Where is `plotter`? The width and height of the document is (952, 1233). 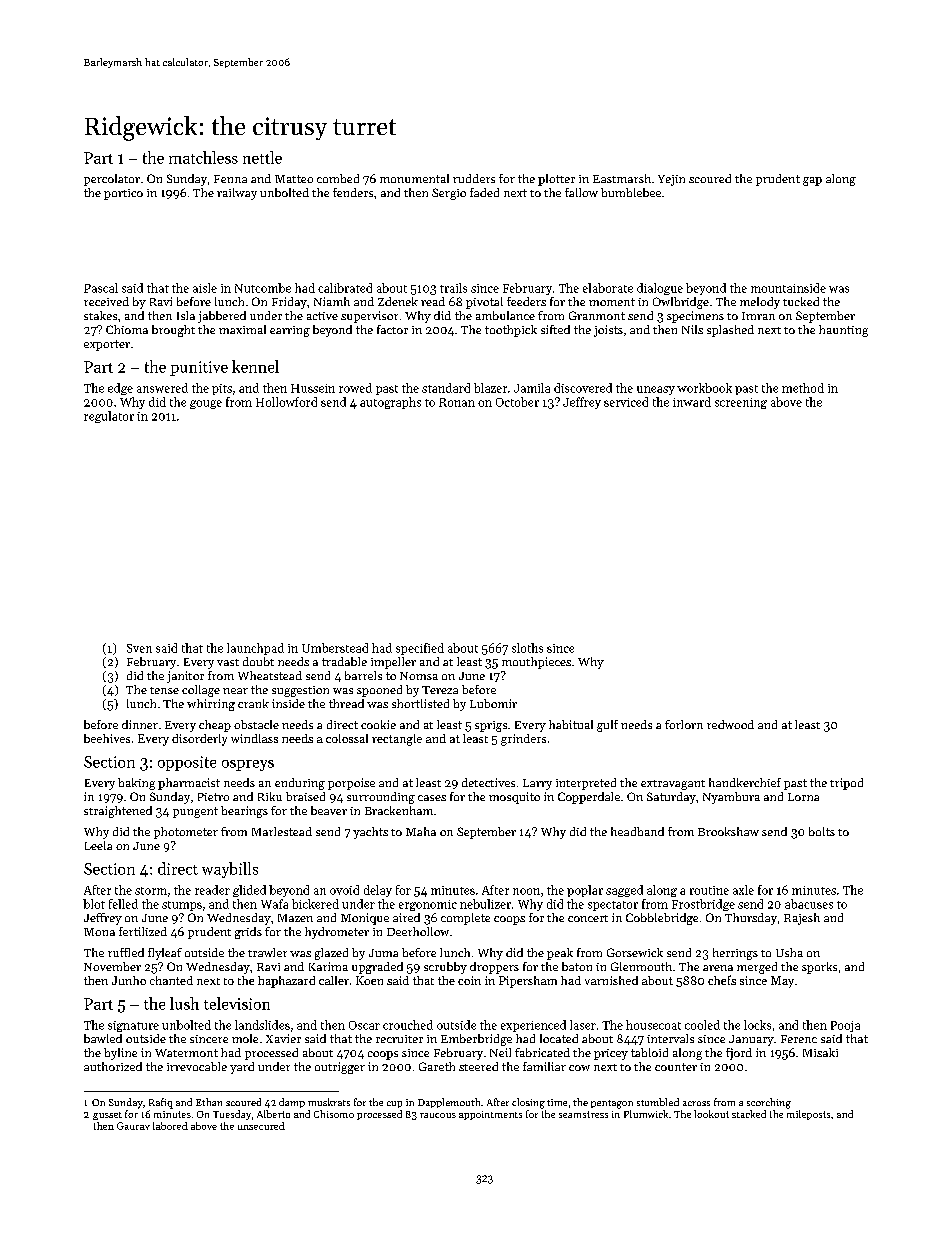
plotter is located at coordinates (556, 180).
